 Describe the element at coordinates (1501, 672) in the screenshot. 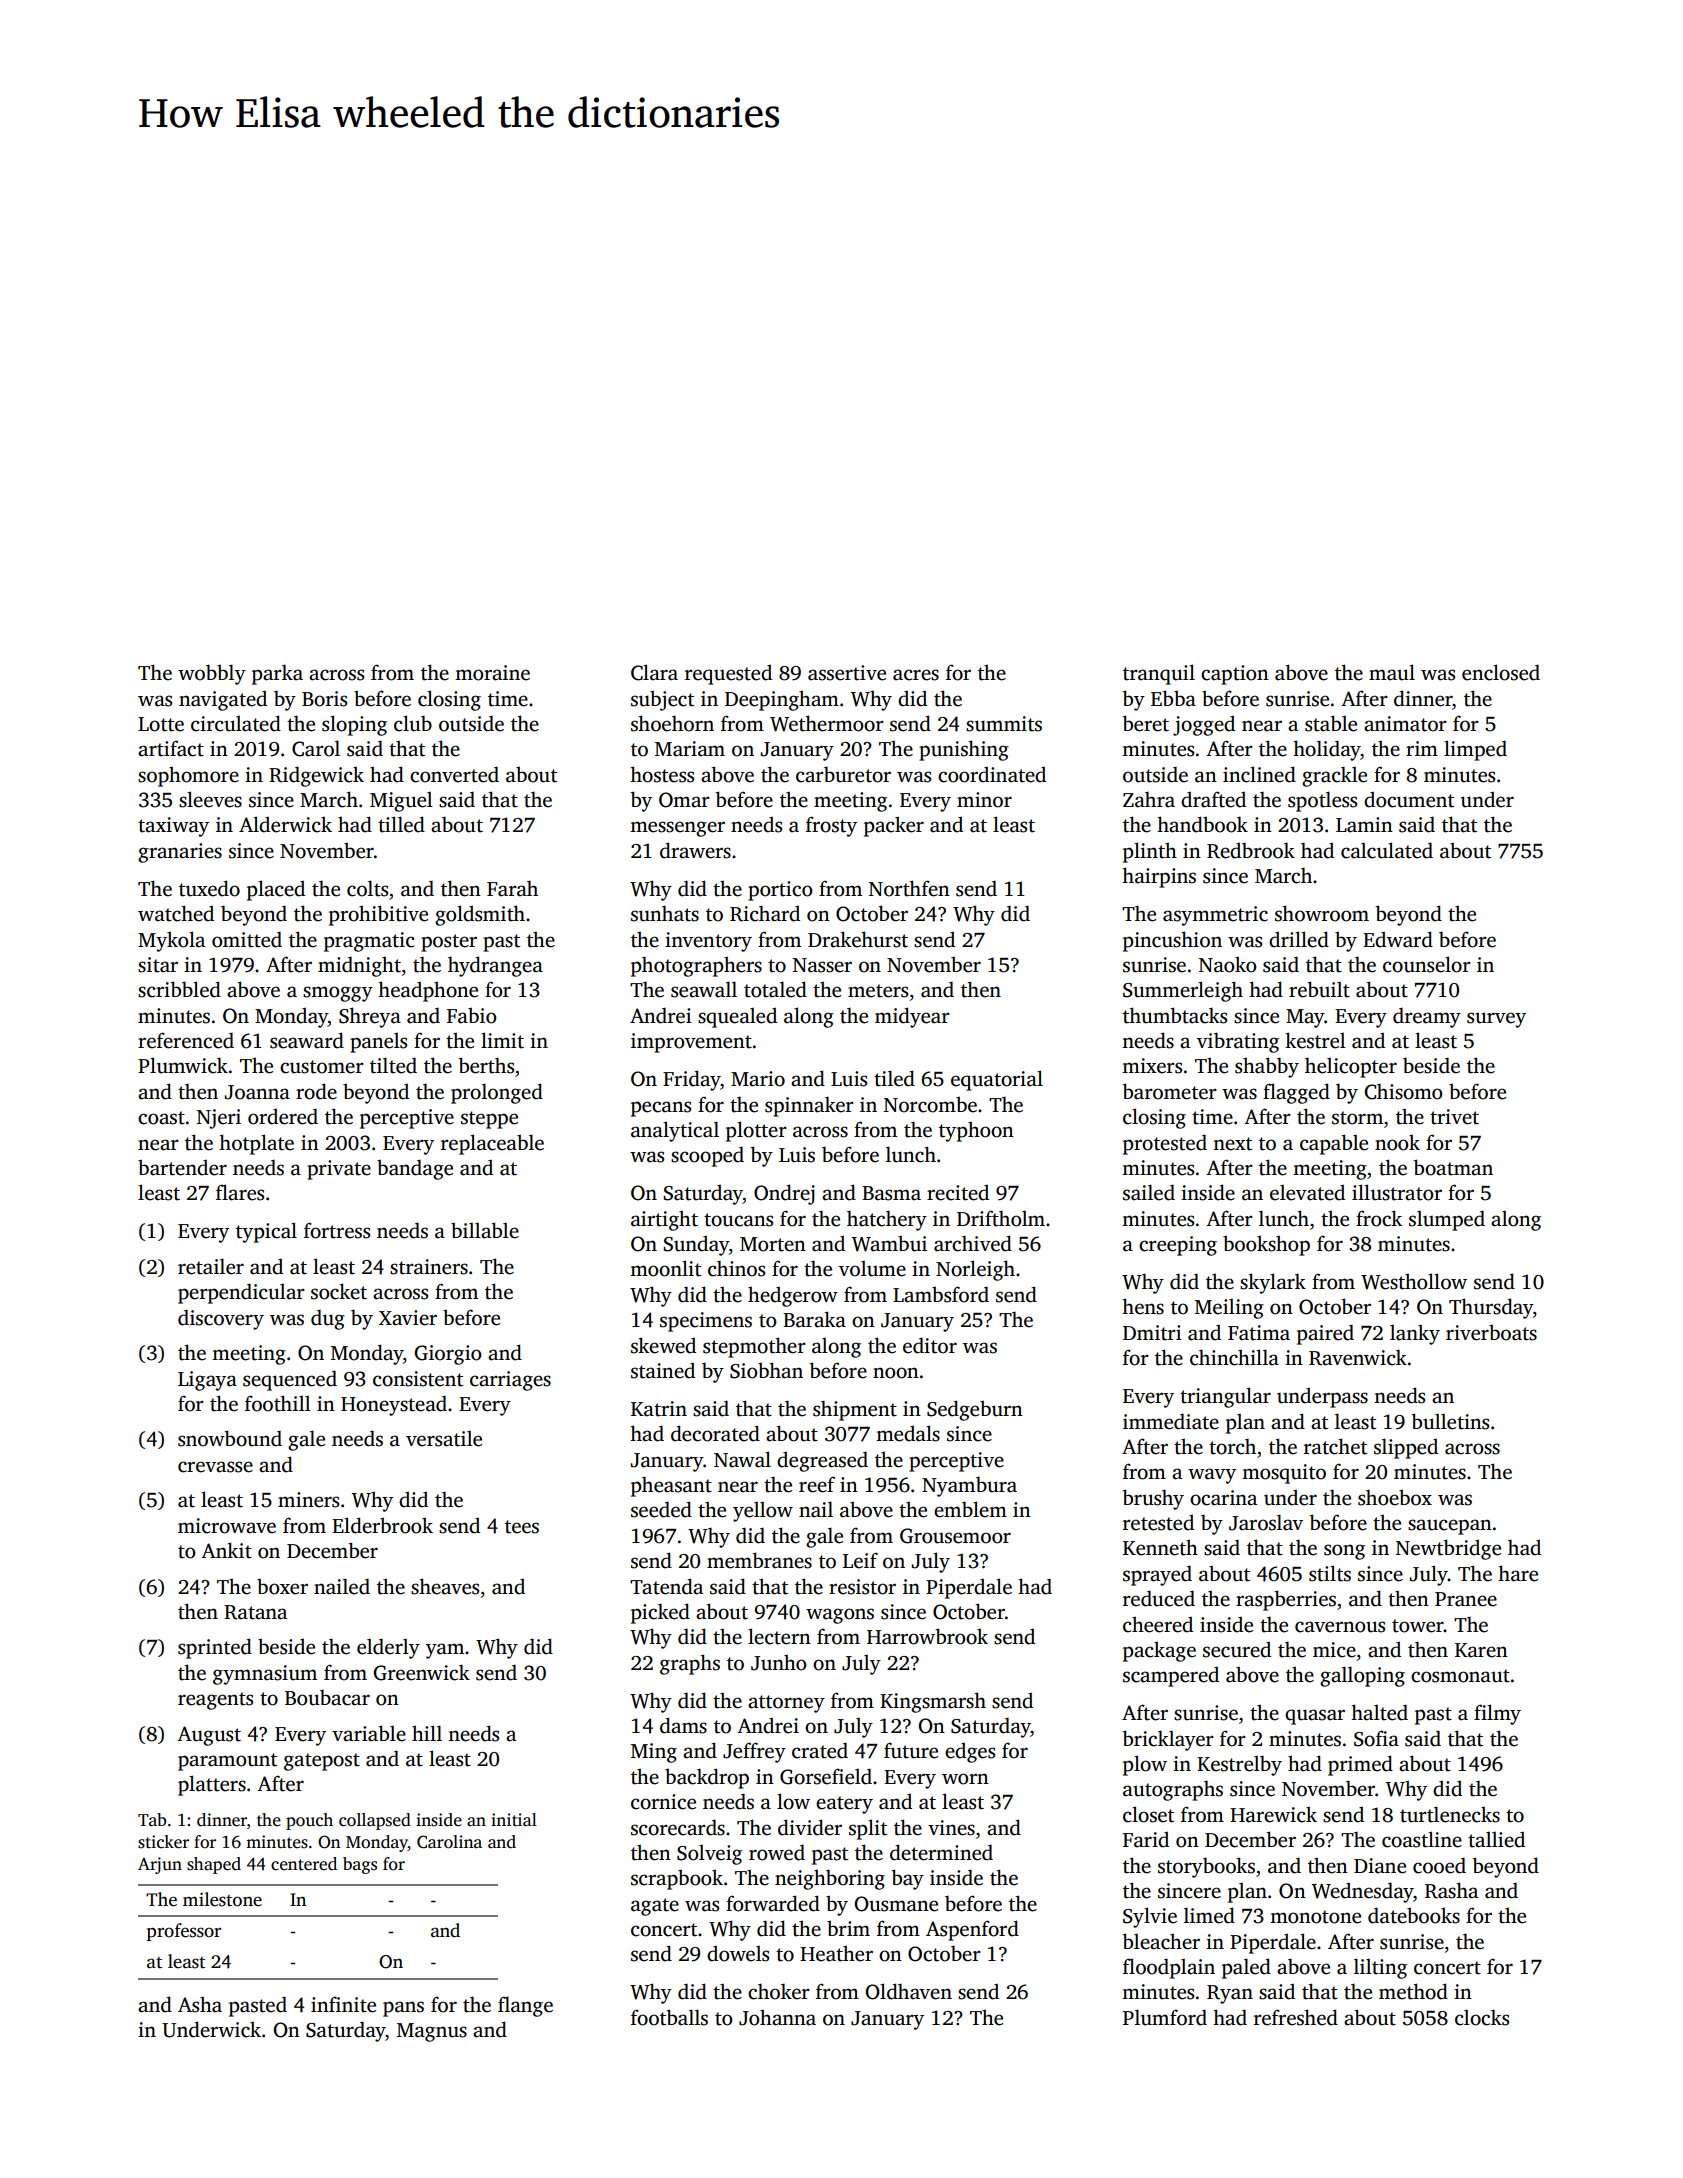

I see `enclosed` at that location.
